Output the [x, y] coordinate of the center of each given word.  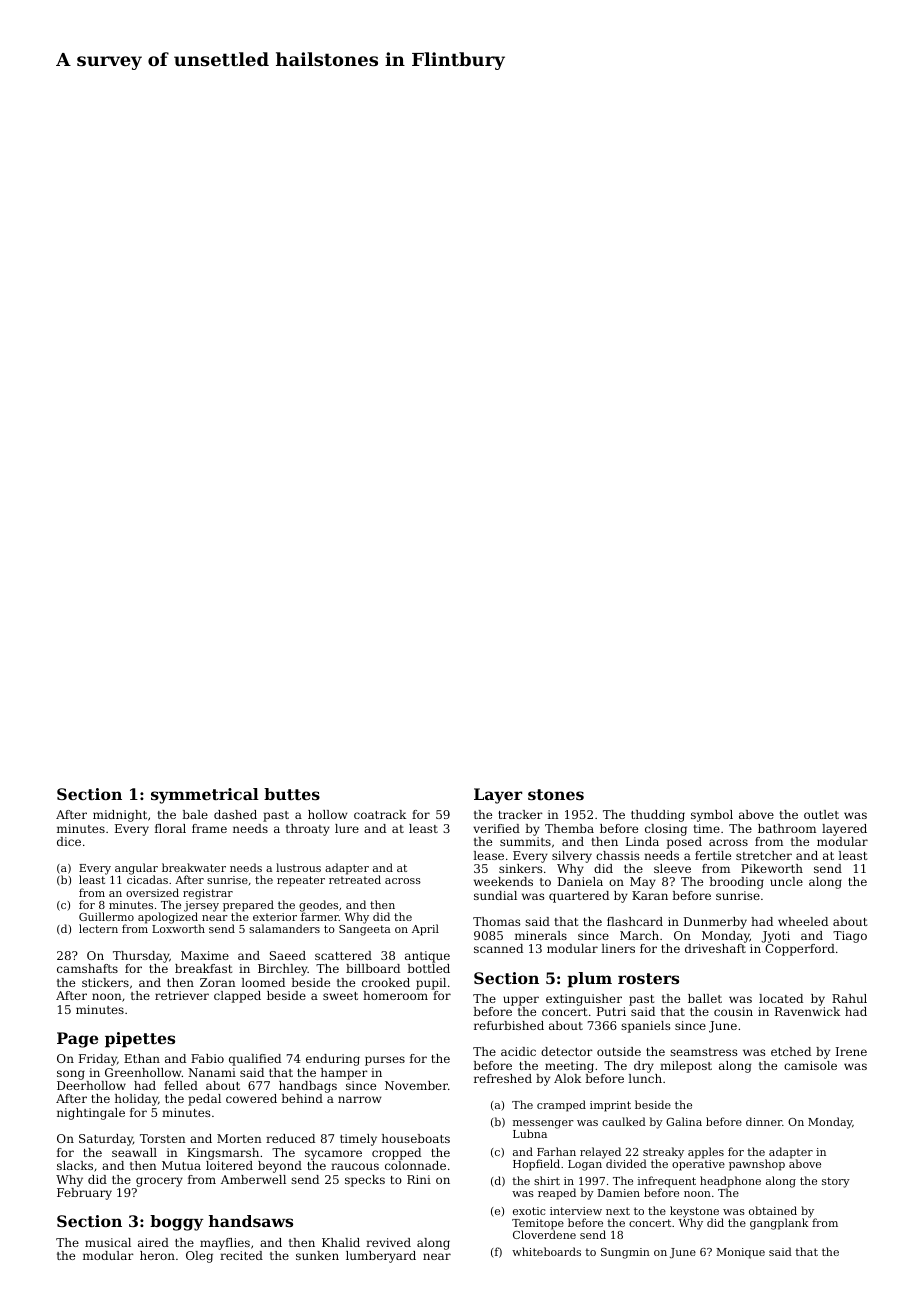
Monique [741, 1253]
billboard [373, 968]
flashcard [635, 921]
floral [170, 828]
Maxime [205, 955]
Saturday [106, 1140]
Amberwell [253, 1179]
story [836, 1182]
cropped [396, 1154]
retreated [355, 880]
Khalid [341, 1242]
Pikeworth [772, 868]
